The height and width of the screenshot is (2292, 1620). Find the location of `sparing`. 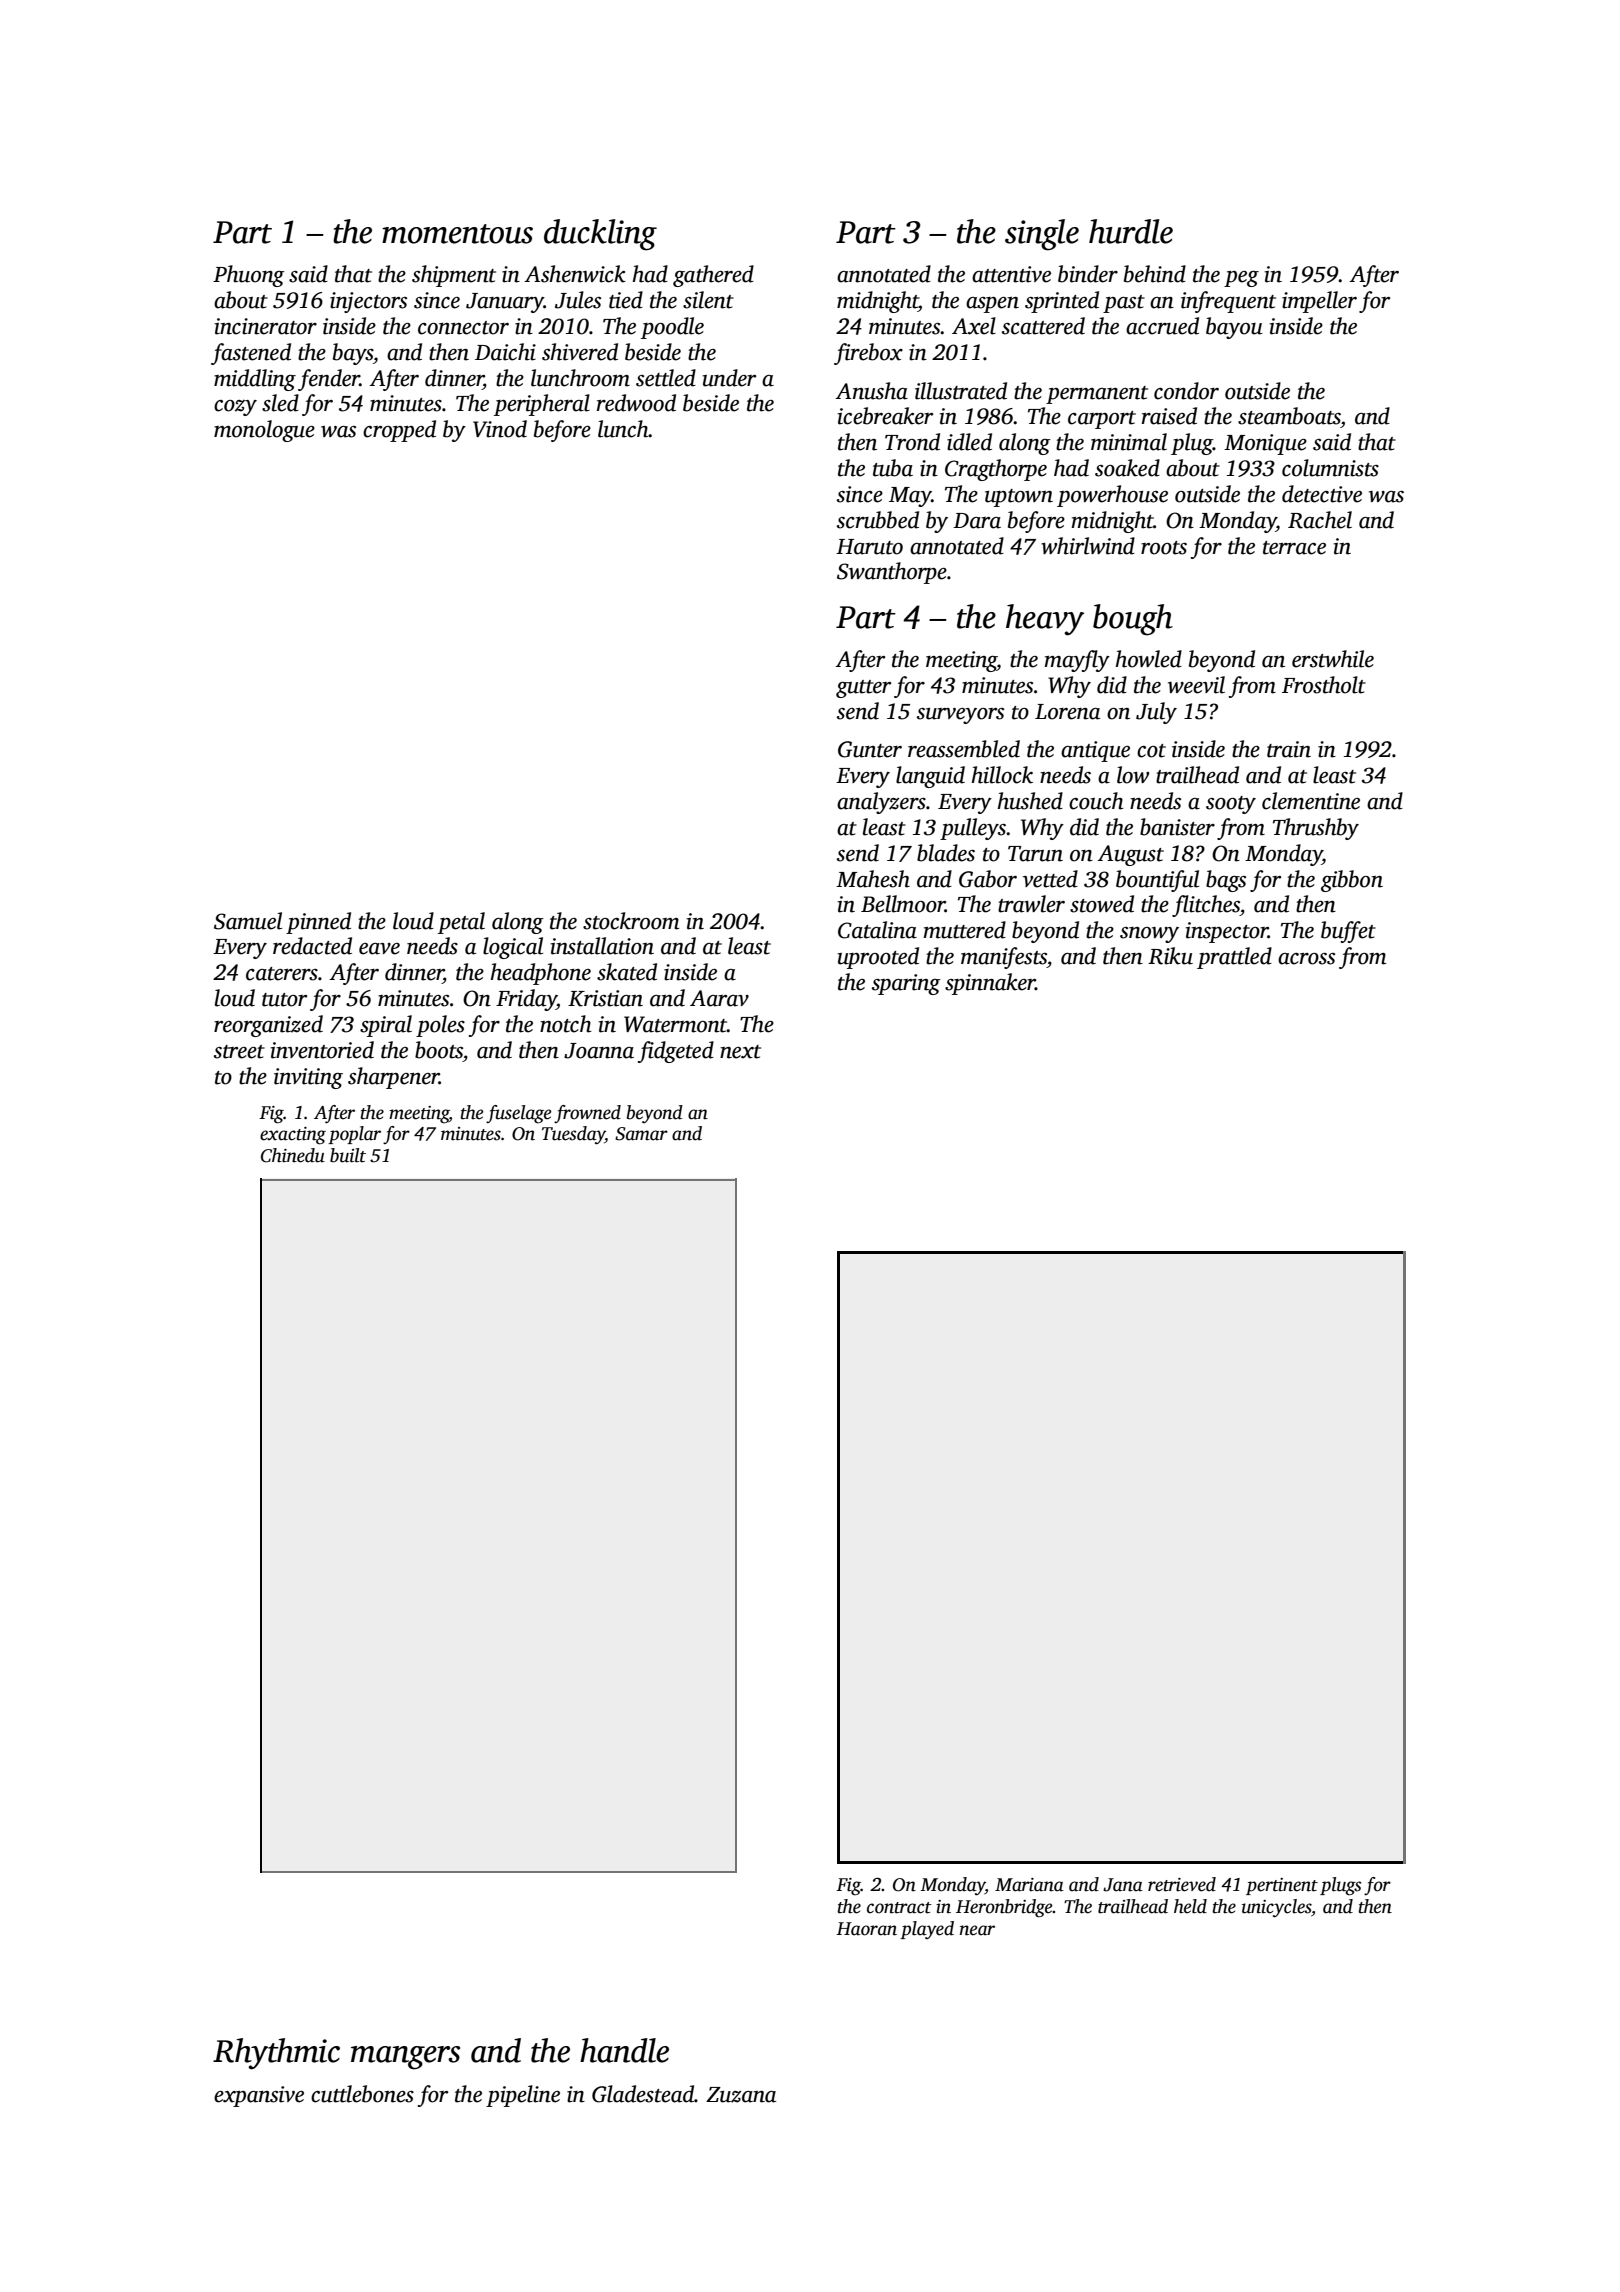

sparing is located at coordinates (906, 984).
